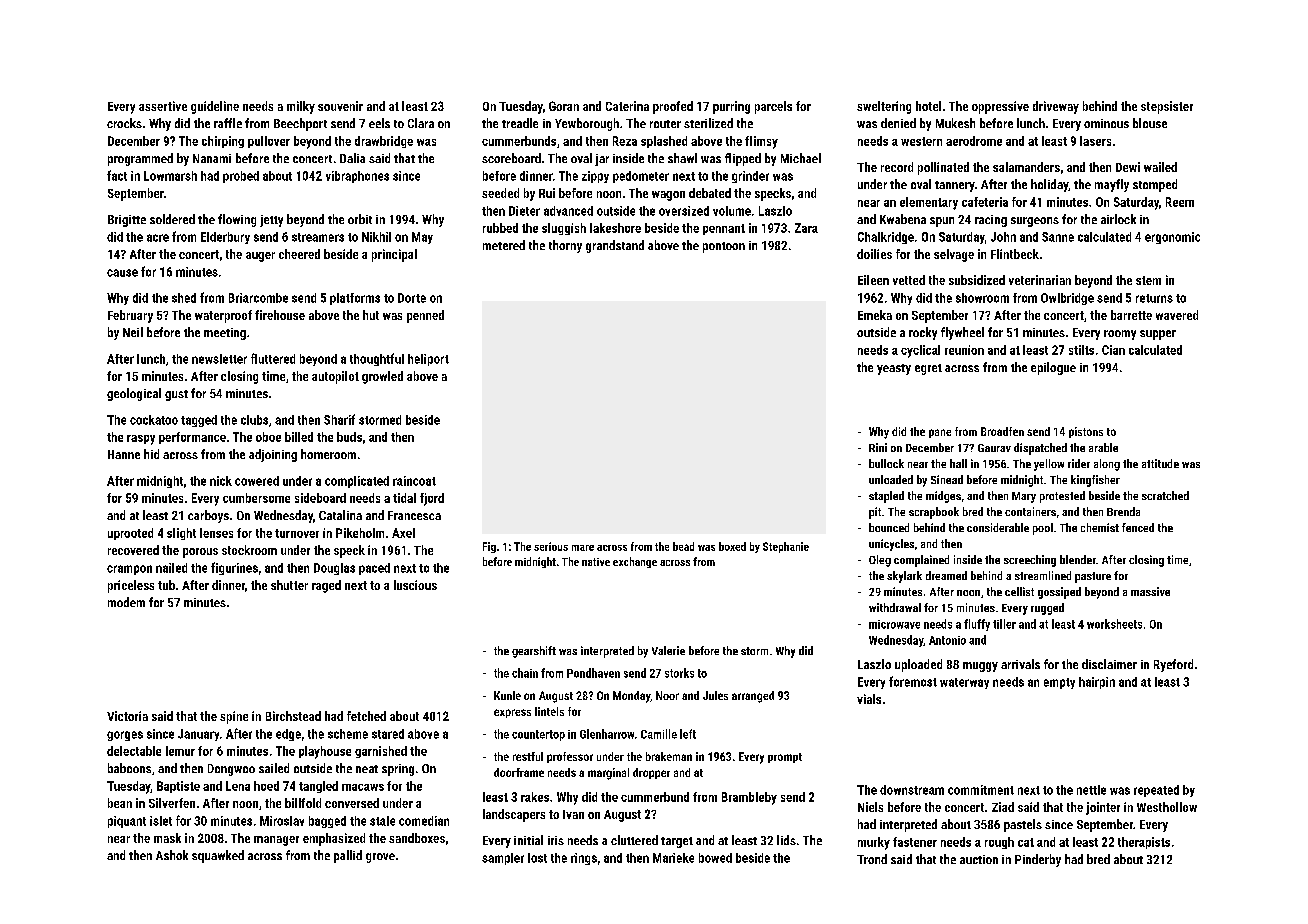  What do you see at coordinates (731, 107) in the screenshot?
I see `purring` at bounding box center [731, 107].
